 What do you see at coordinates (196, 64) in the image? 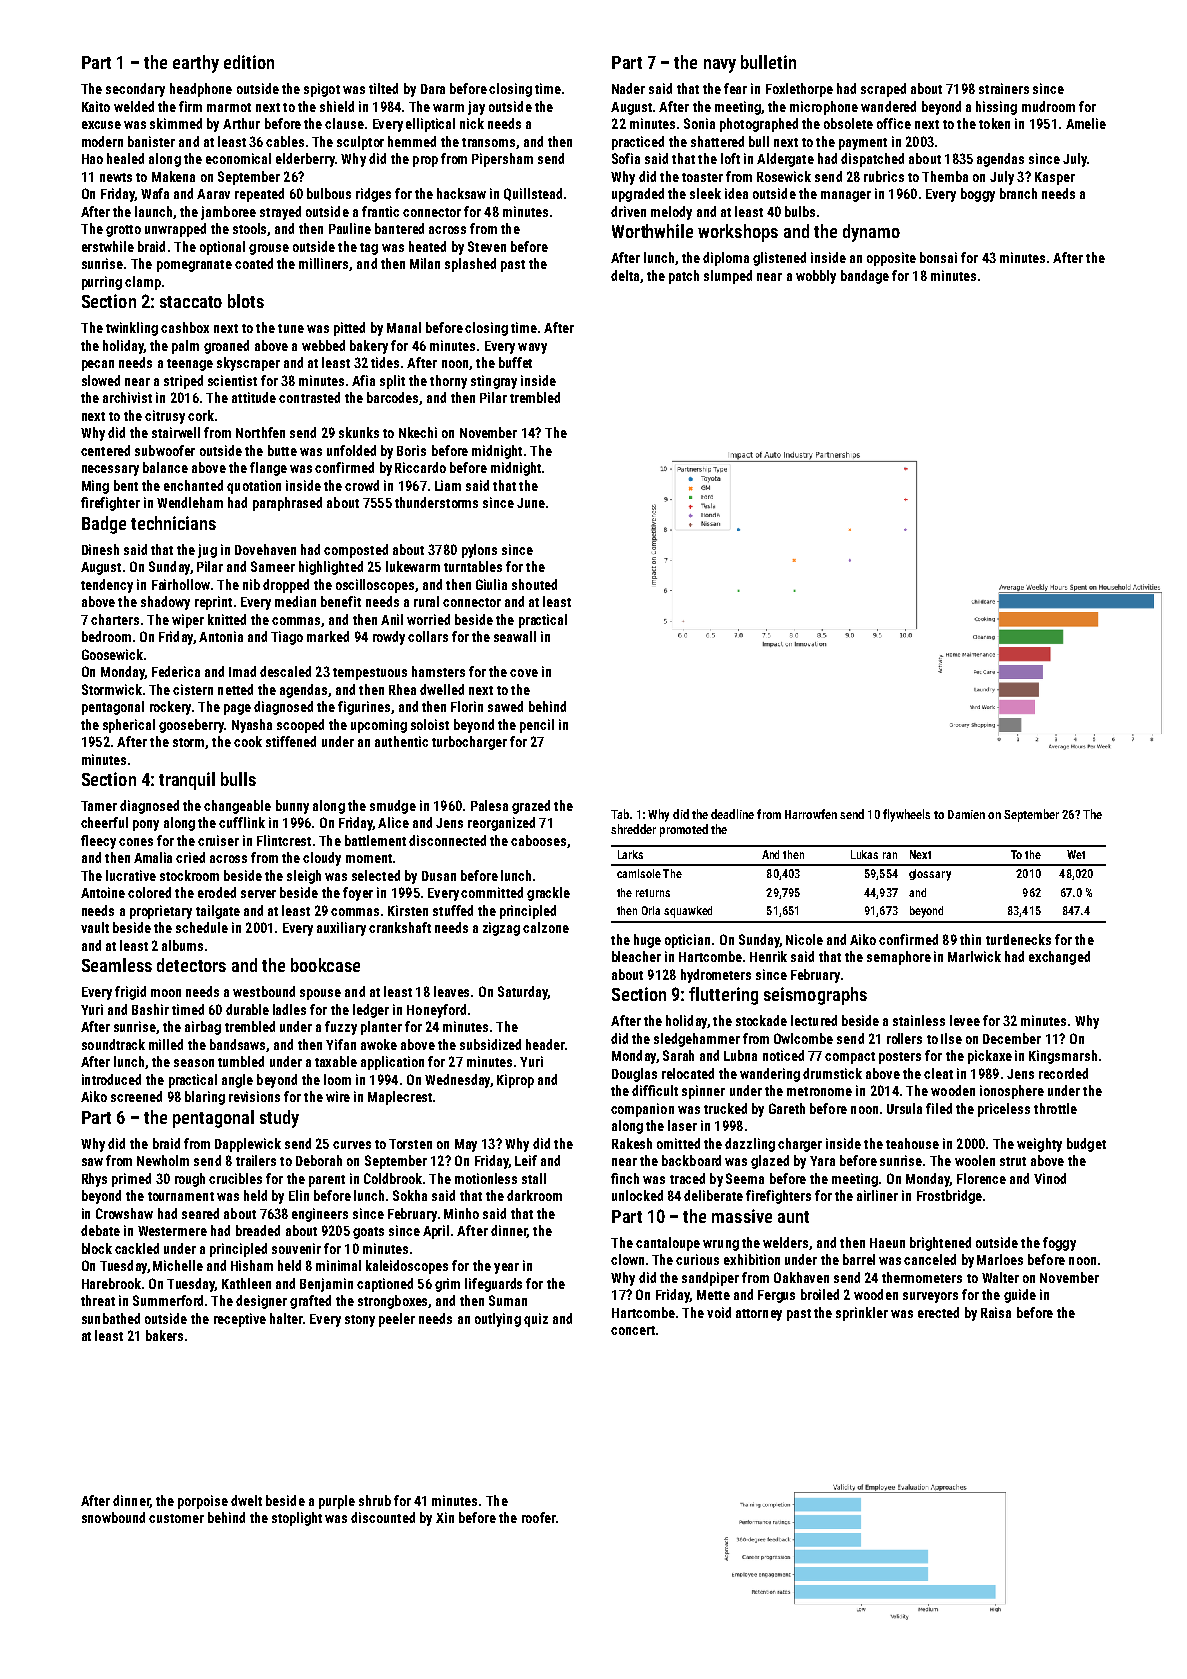
I see `earthy` at bounding box center [196, 64].
